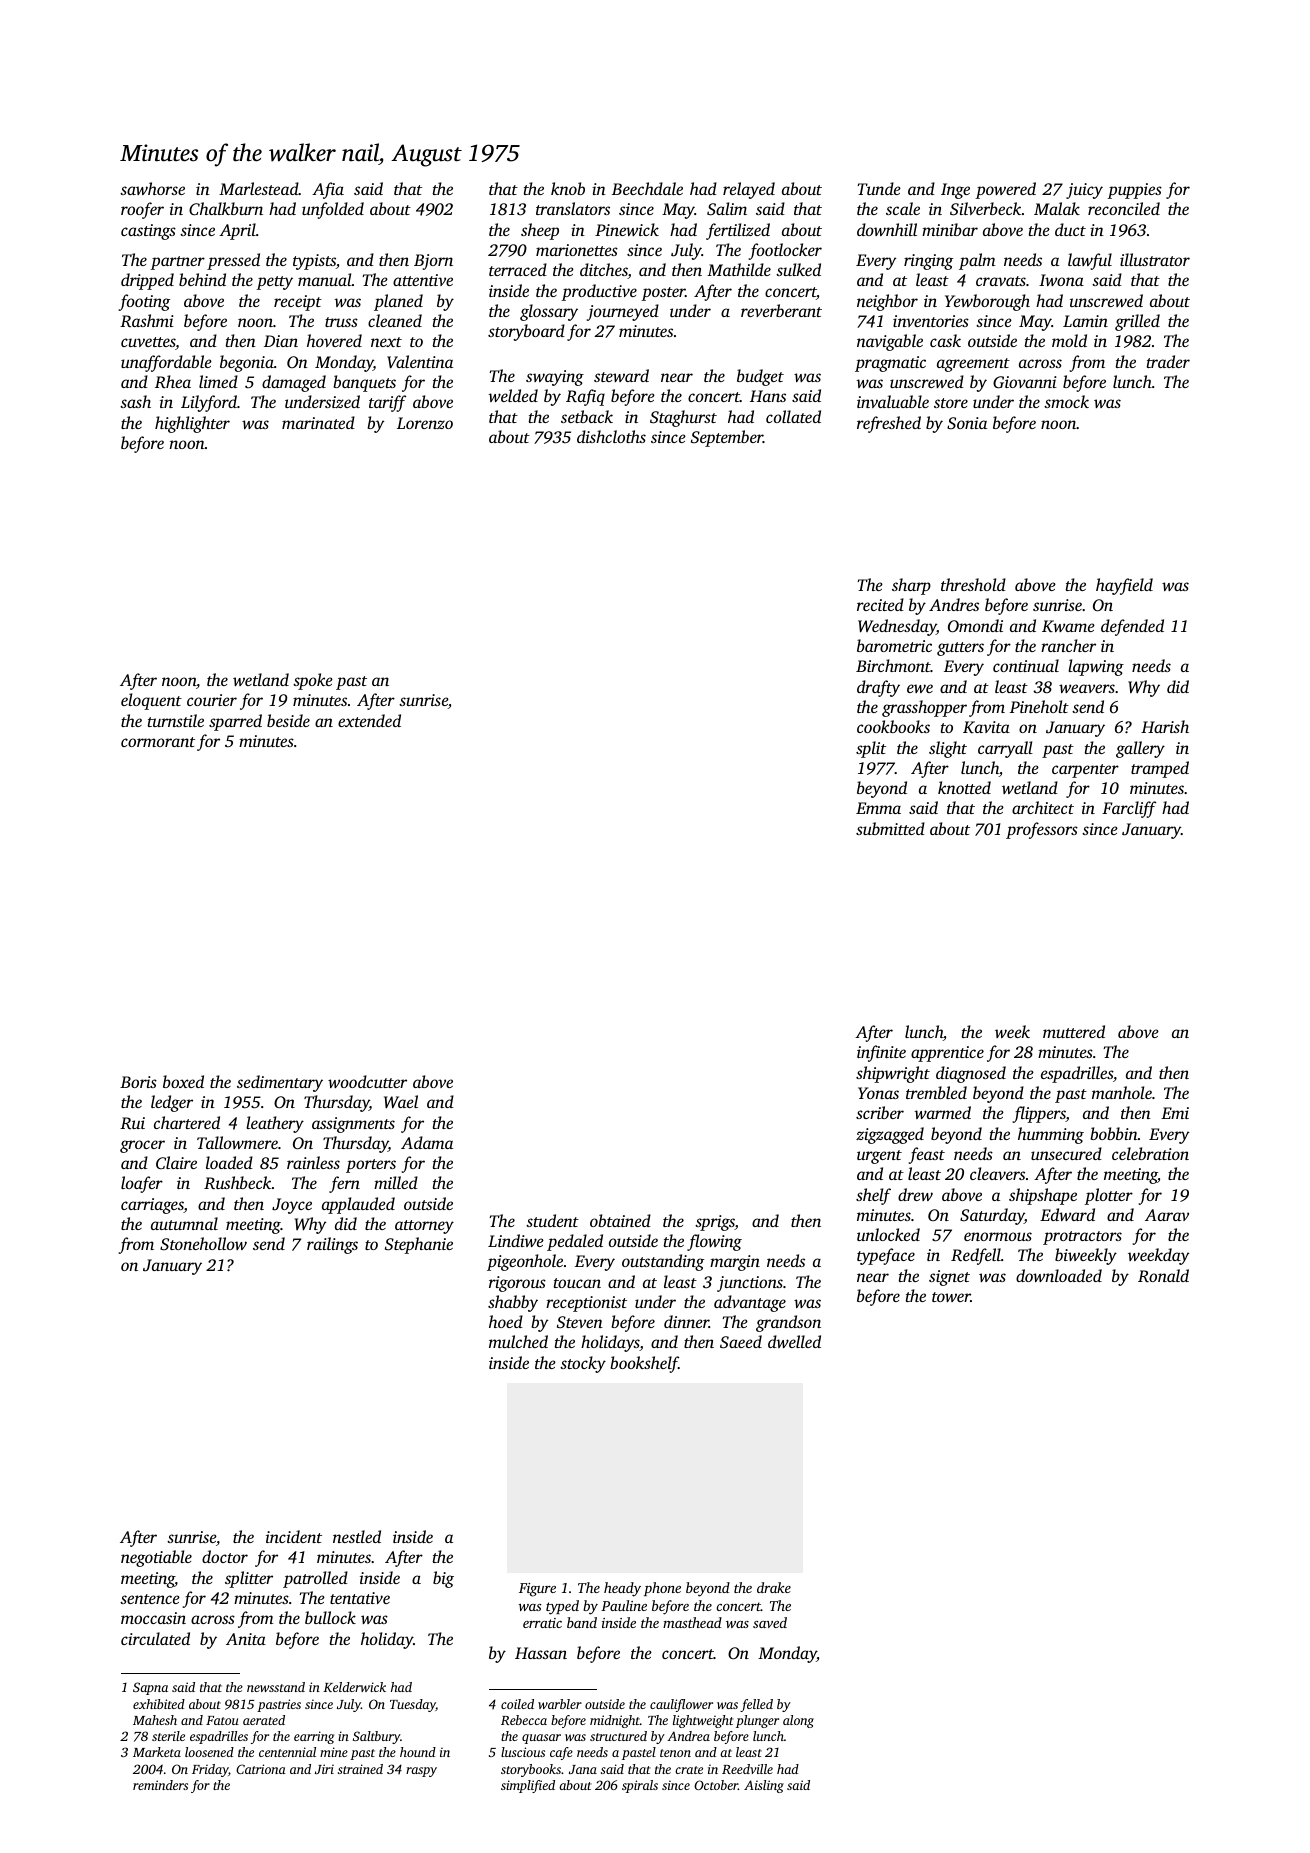  What do you see at coordinates (568, 188) in the page?
I see `knob` at bounding box center [568, 188].
